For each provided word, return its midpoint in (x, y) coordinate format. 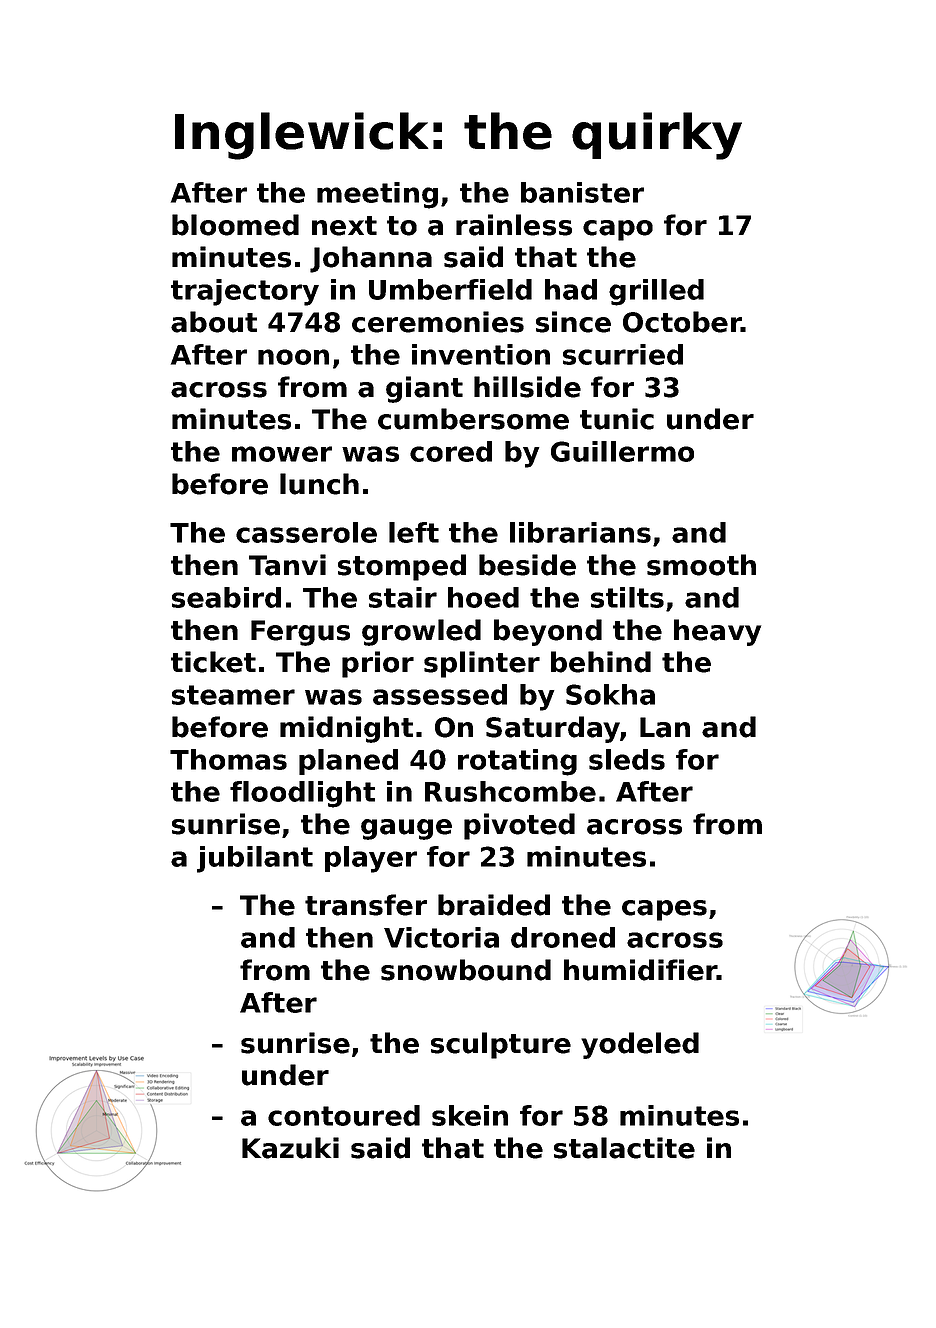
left (414, 532)
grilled (656, 292)
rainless (514, 225)
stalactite (624, 1148)
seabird (226, 597)
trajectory (245, 292)
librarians (580, 532)
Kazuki (290, 1148)
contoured (344, 1115)
